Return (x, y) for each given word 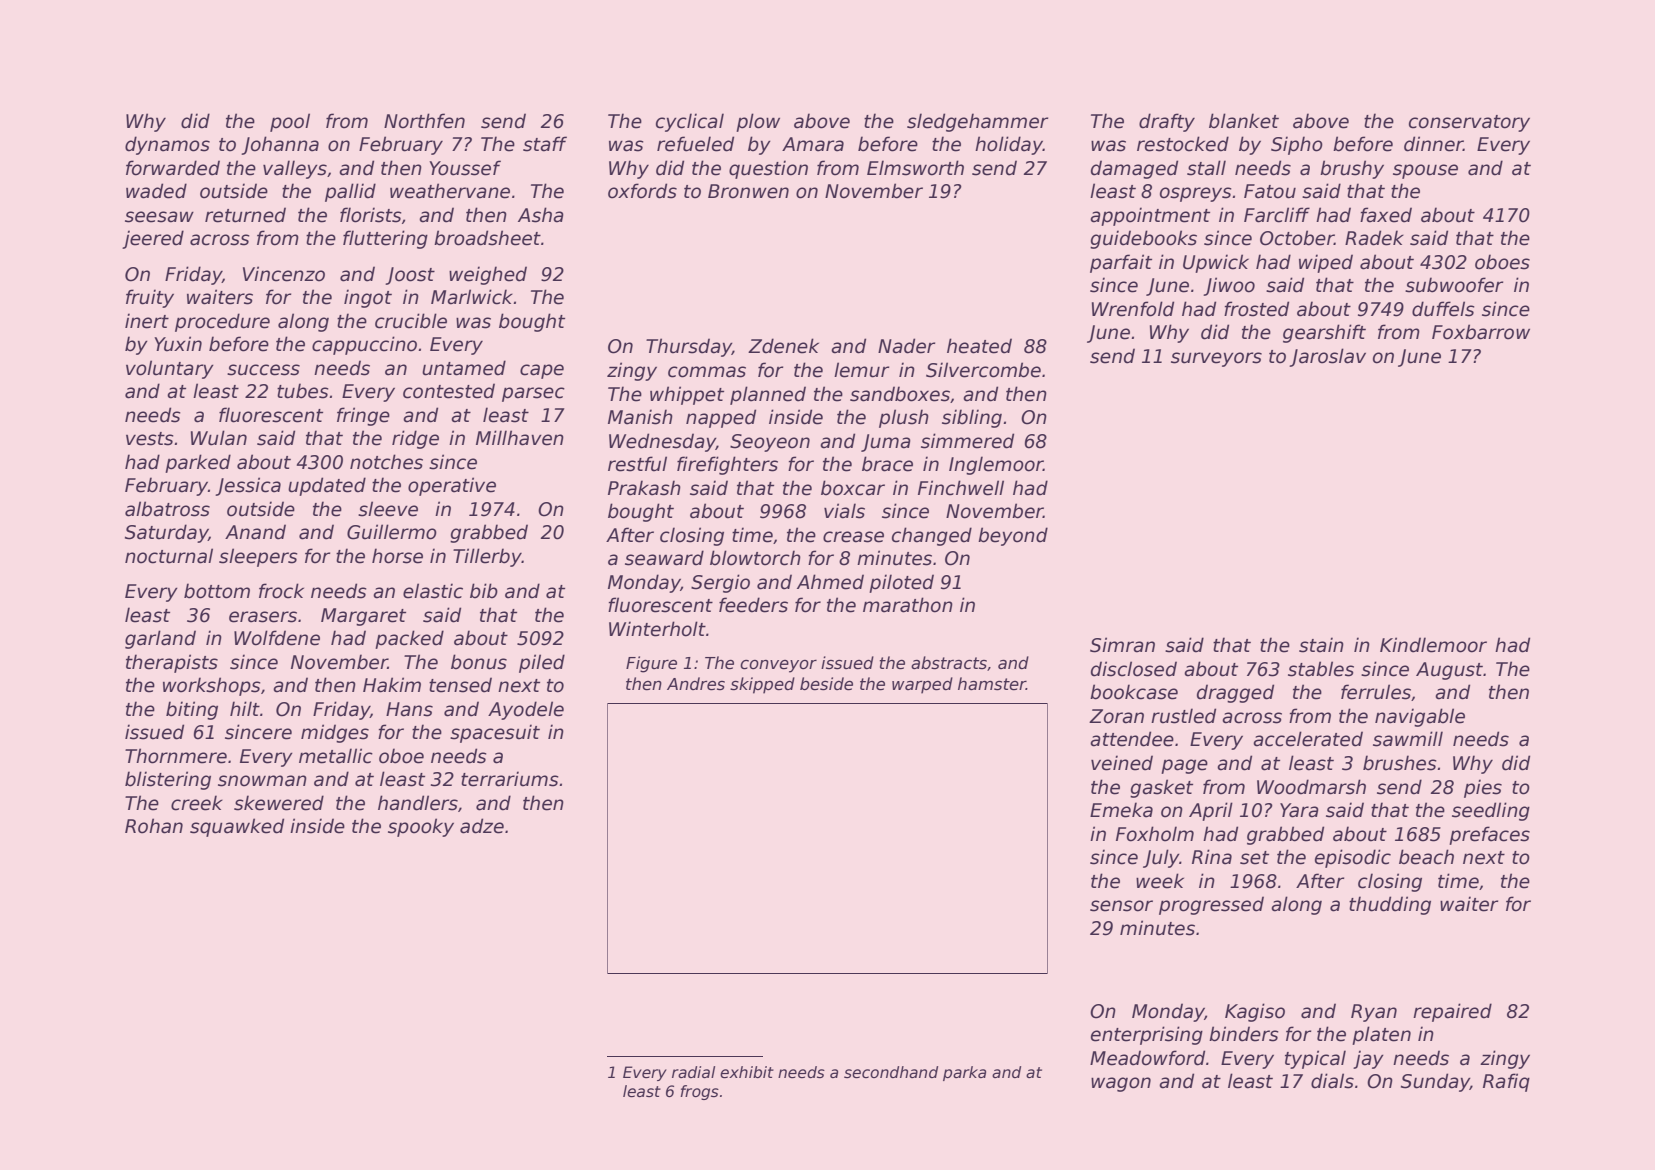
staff (545, 144)
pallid (350, 192)
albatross (167, 509)
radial (693, 1072)
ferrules (1376, 692)
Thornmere (176, 756)
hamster (992, 684)
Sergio (720, 583)
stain (1321, 645)
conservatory (1469, 123)
